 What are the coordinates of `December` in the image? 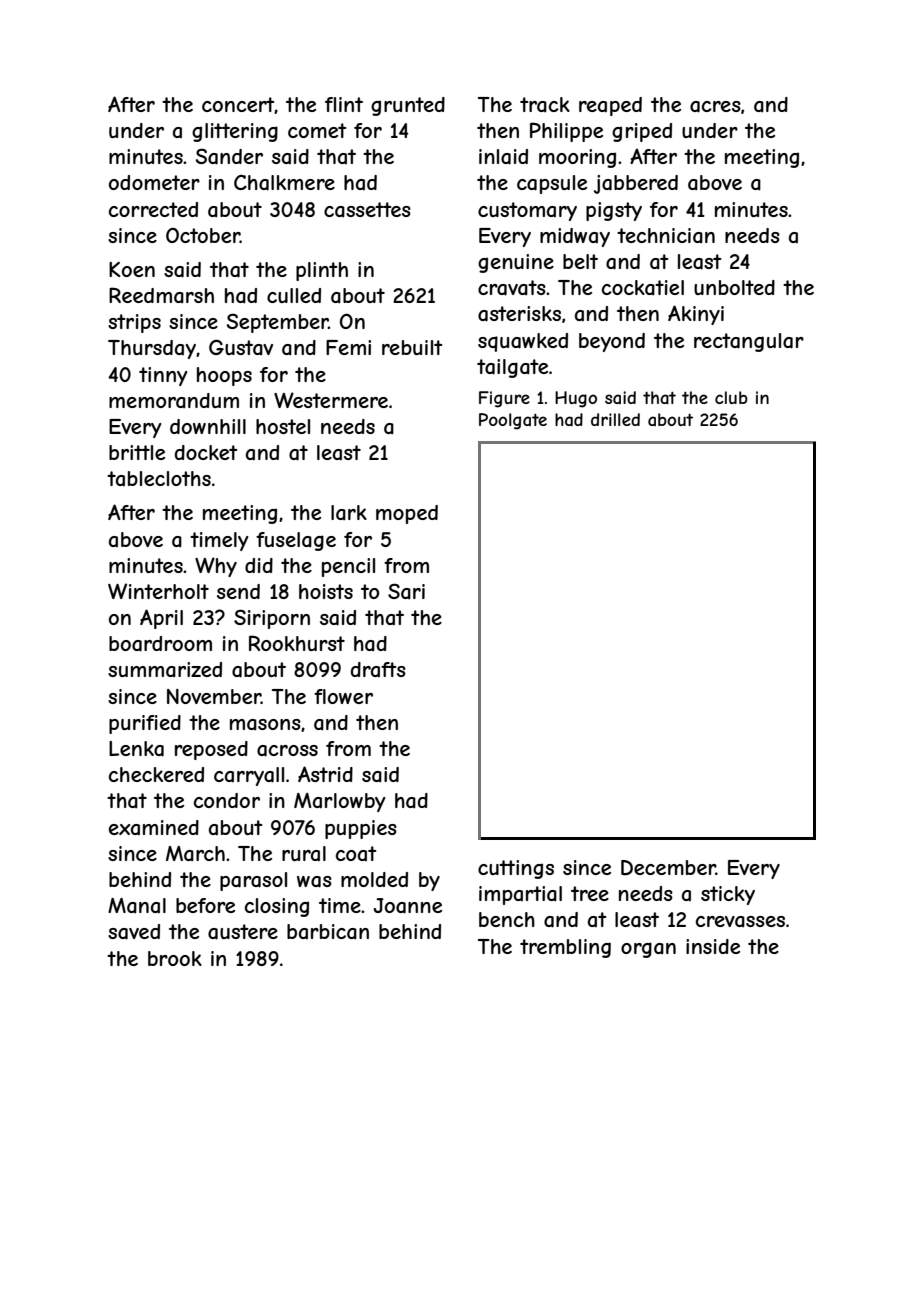 It's located at (668, 868).
